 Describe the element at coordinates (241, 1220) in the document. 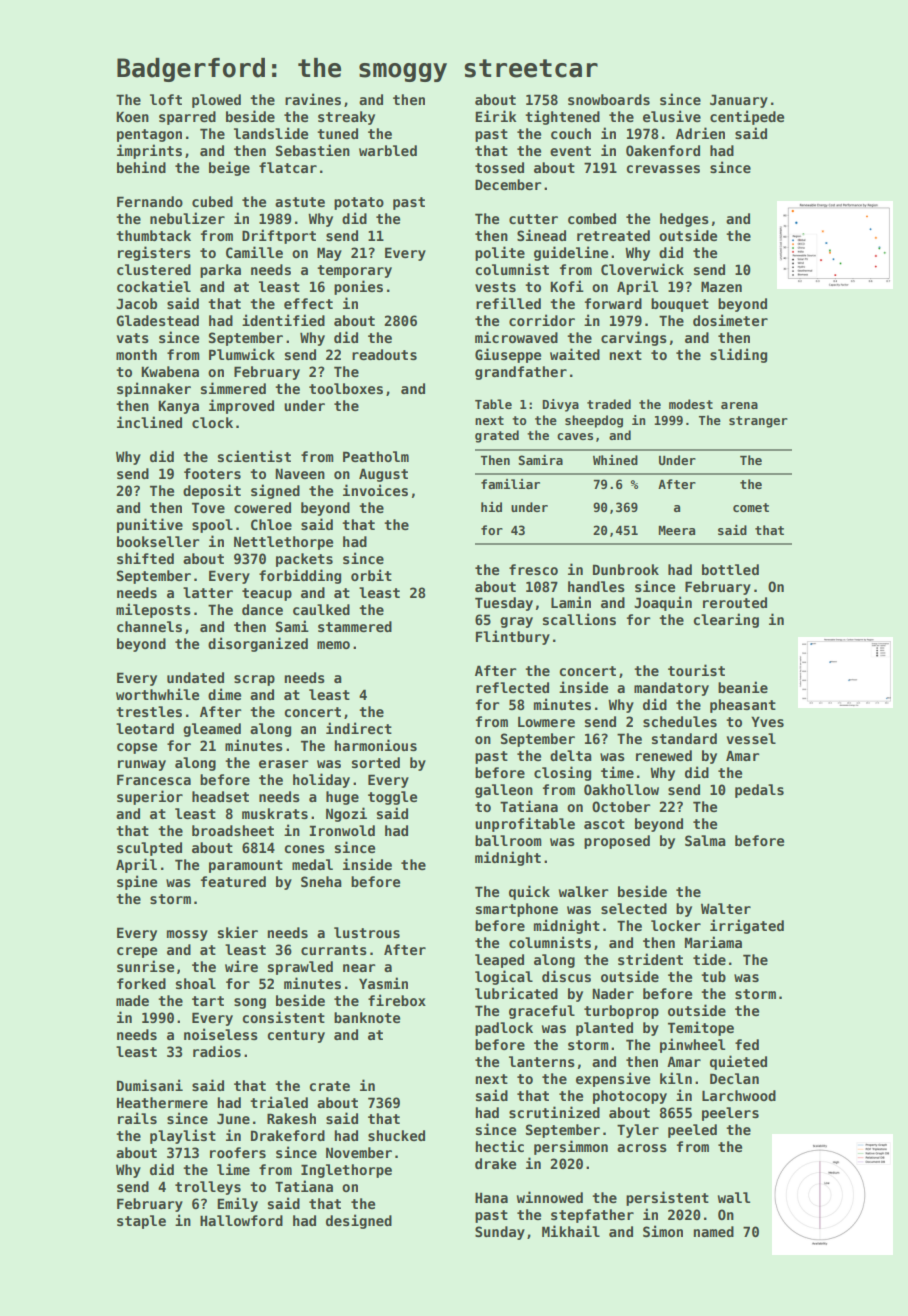

I see `Hallowford` at that location.
